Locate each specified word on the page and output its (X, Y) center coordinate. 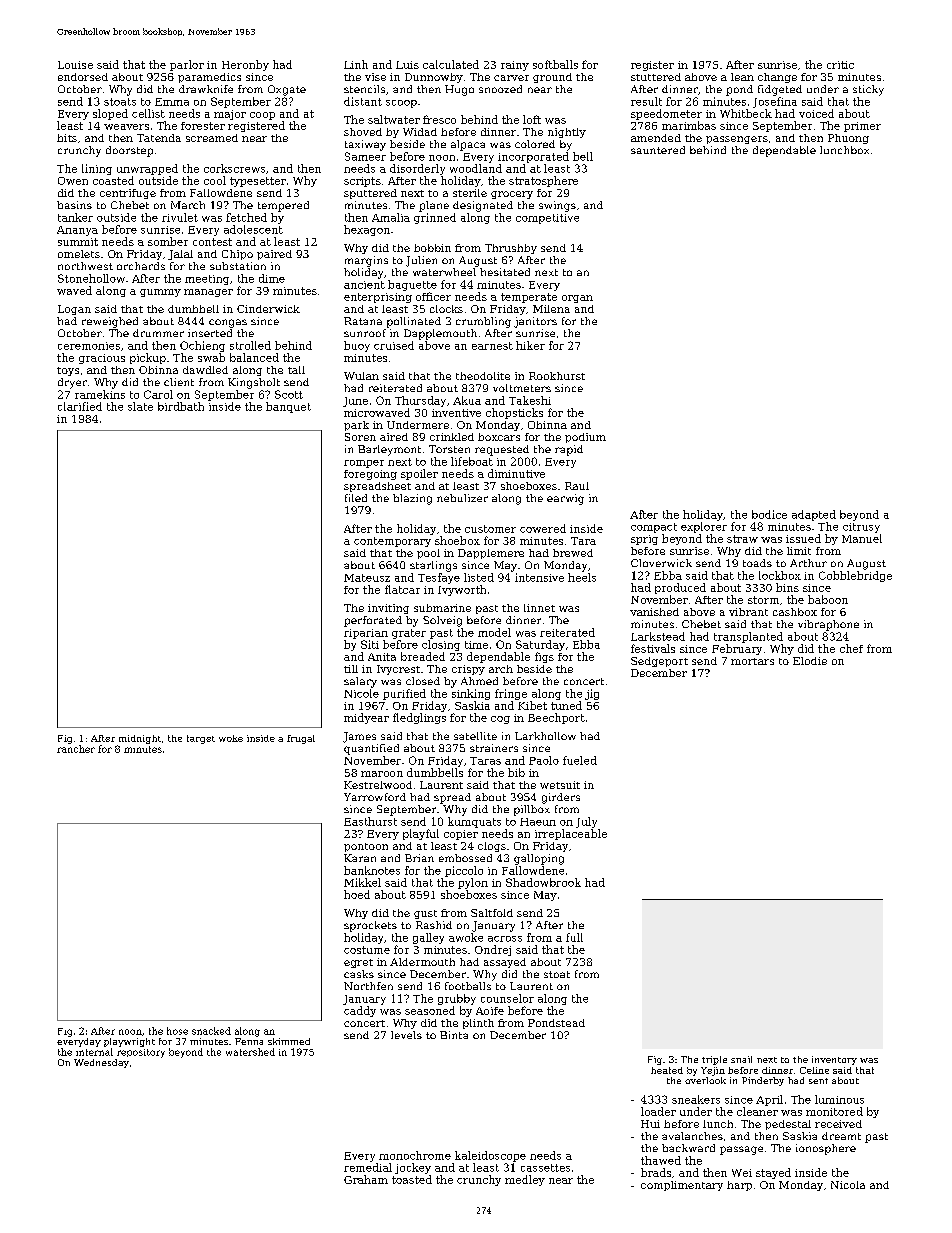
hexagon (367, 230)
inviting (388, 609)
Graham (366, 1179)
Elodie (810, 661)
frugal (301, 739)
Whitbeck (746, 113)
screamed (212, 138)
